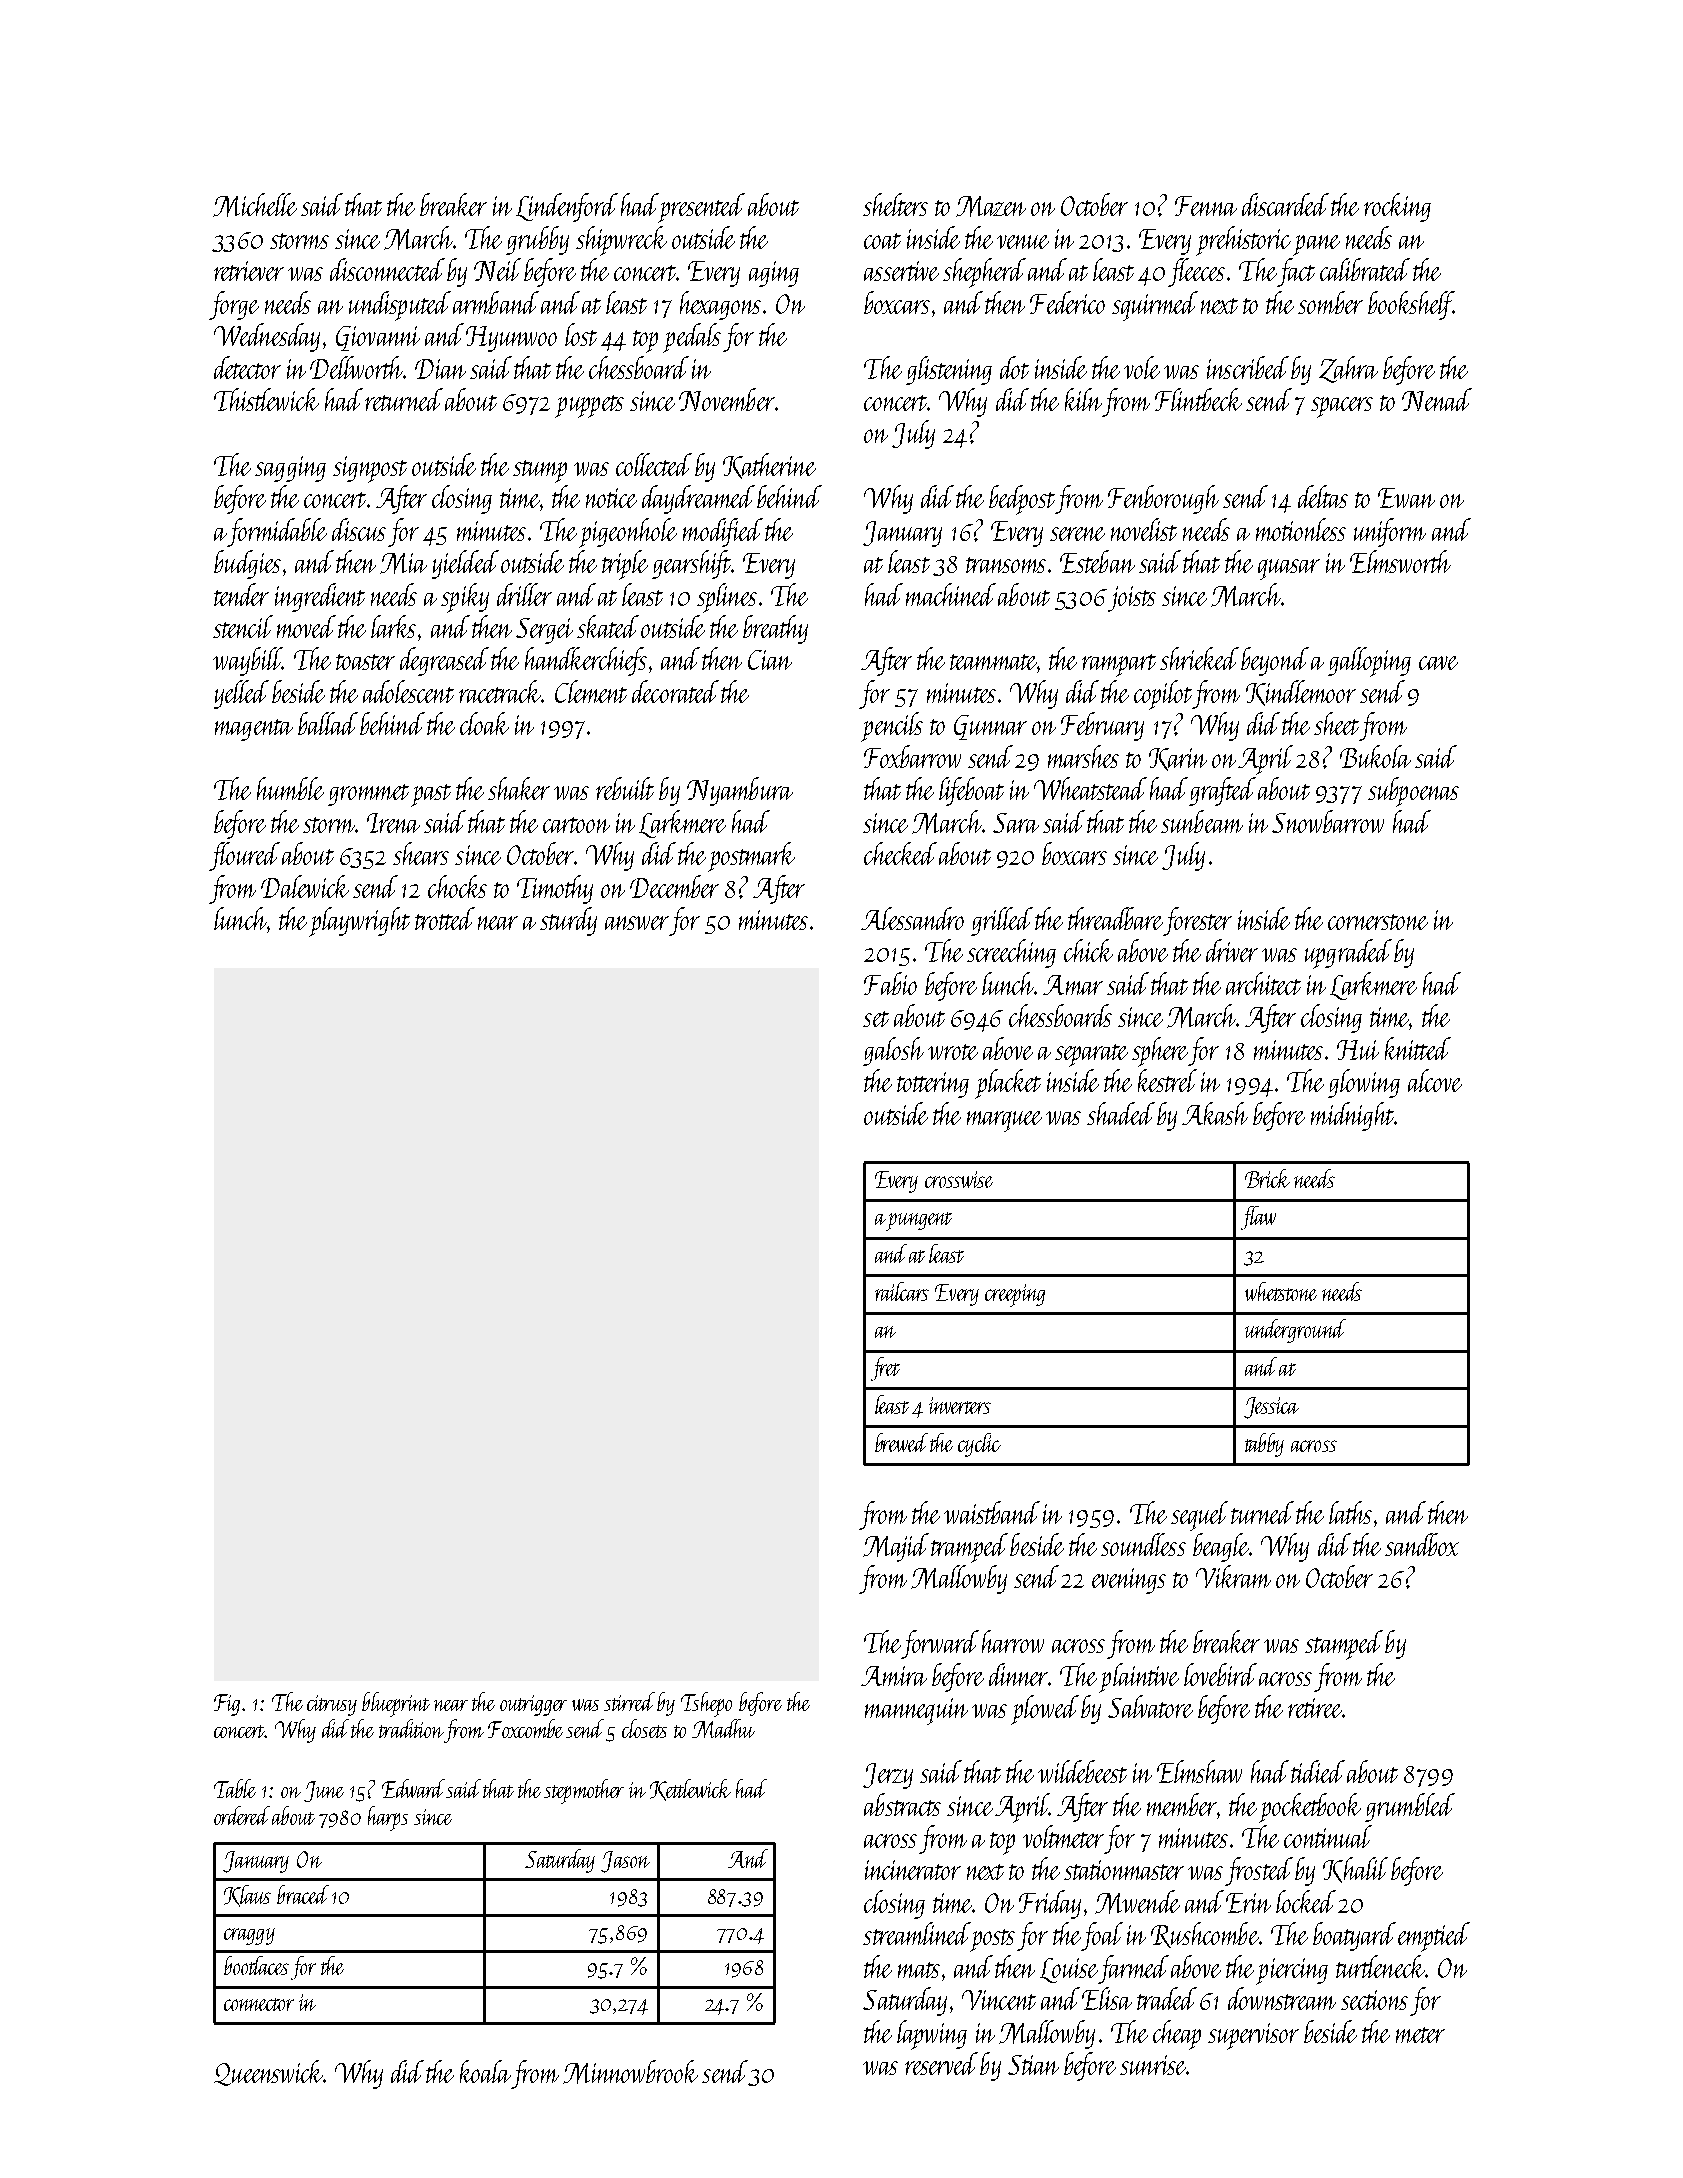  Describe the element at coordinates (1410, 1807) in the document. I see `grumbled` at that location.
